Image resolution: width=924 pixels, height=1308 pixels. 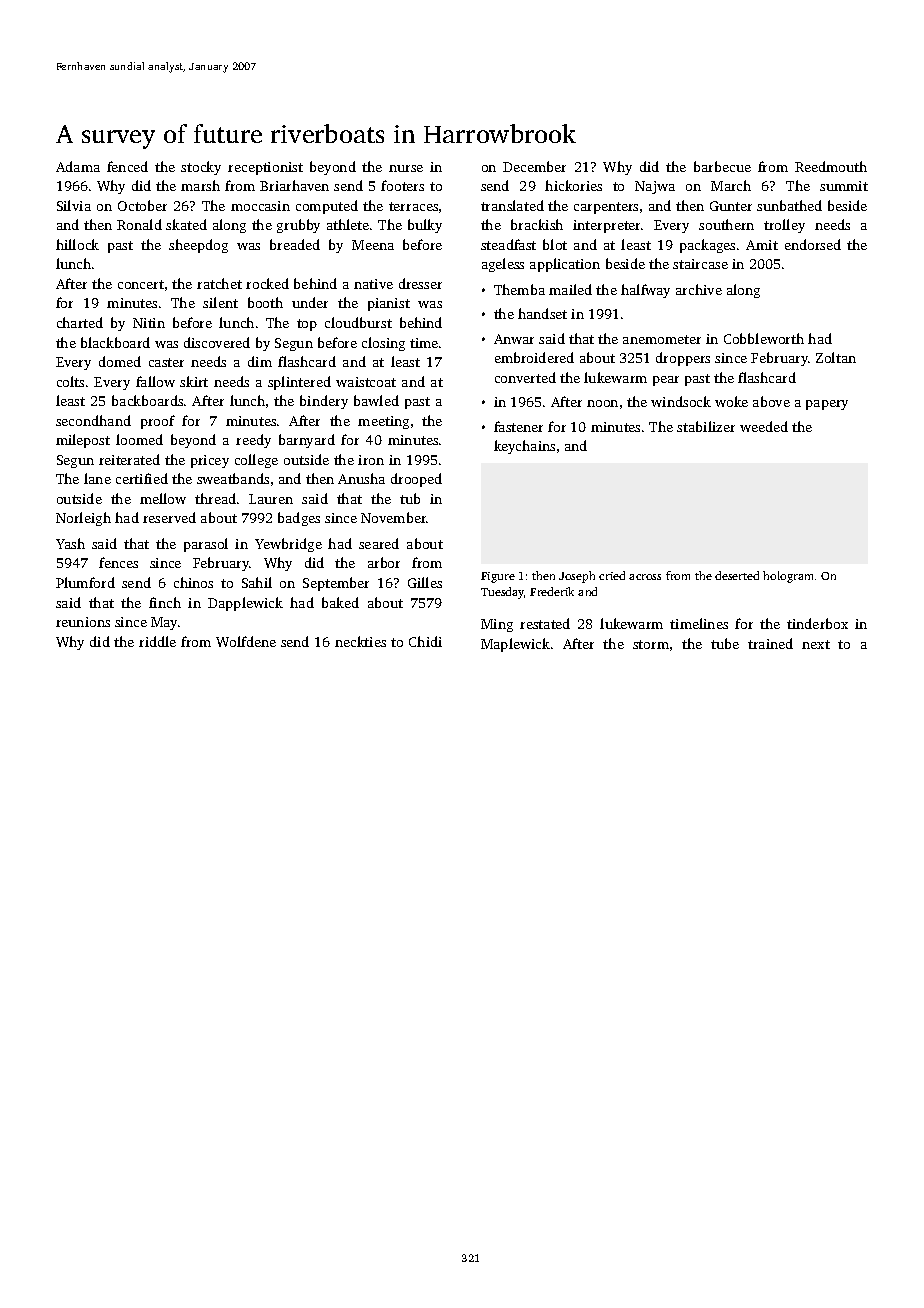 What do you see at coordinates (844, 186) in the image?
I see `summit` at bounding box center [844, 186].
